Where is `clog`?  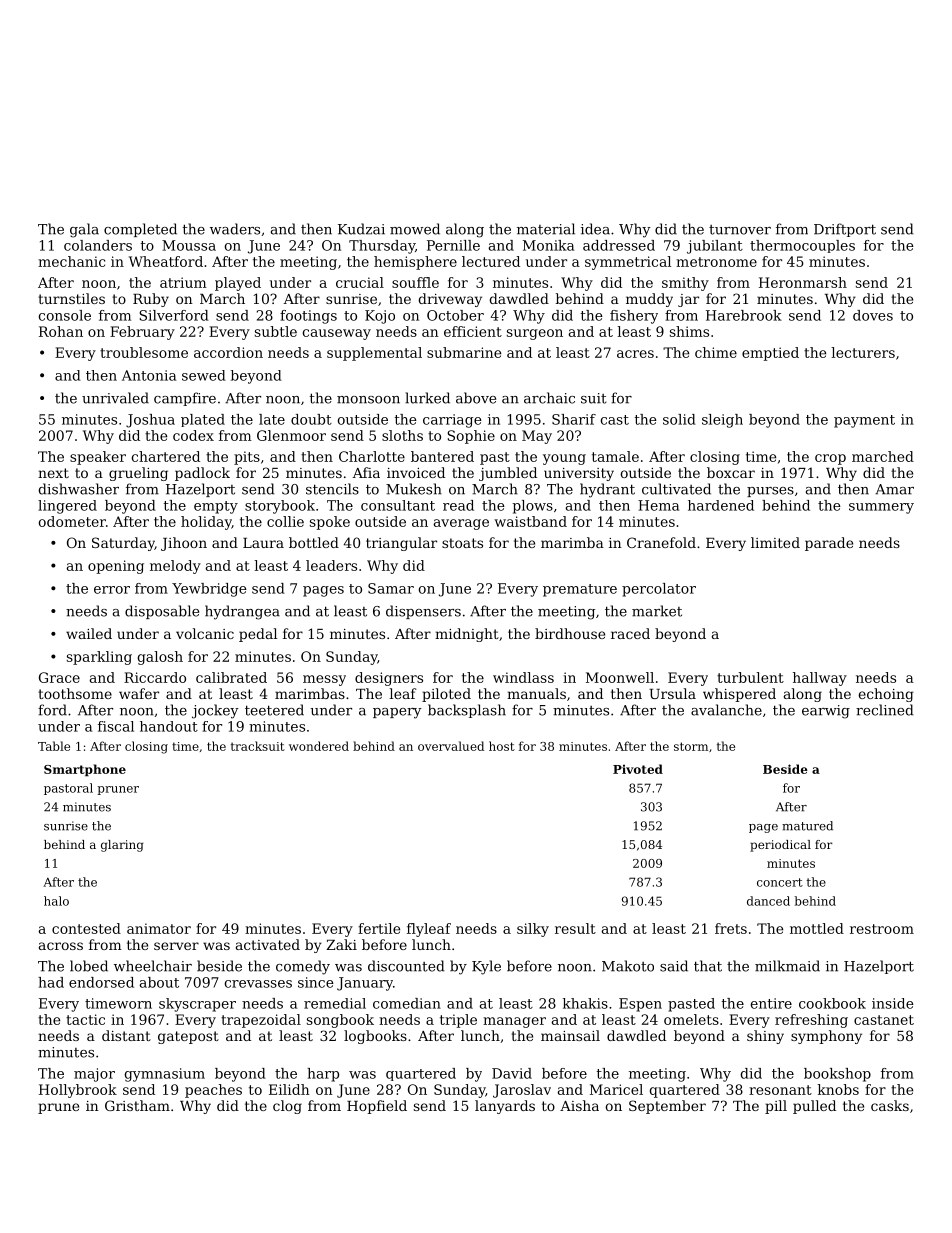 clog is located at coordinates (287, 1107).
